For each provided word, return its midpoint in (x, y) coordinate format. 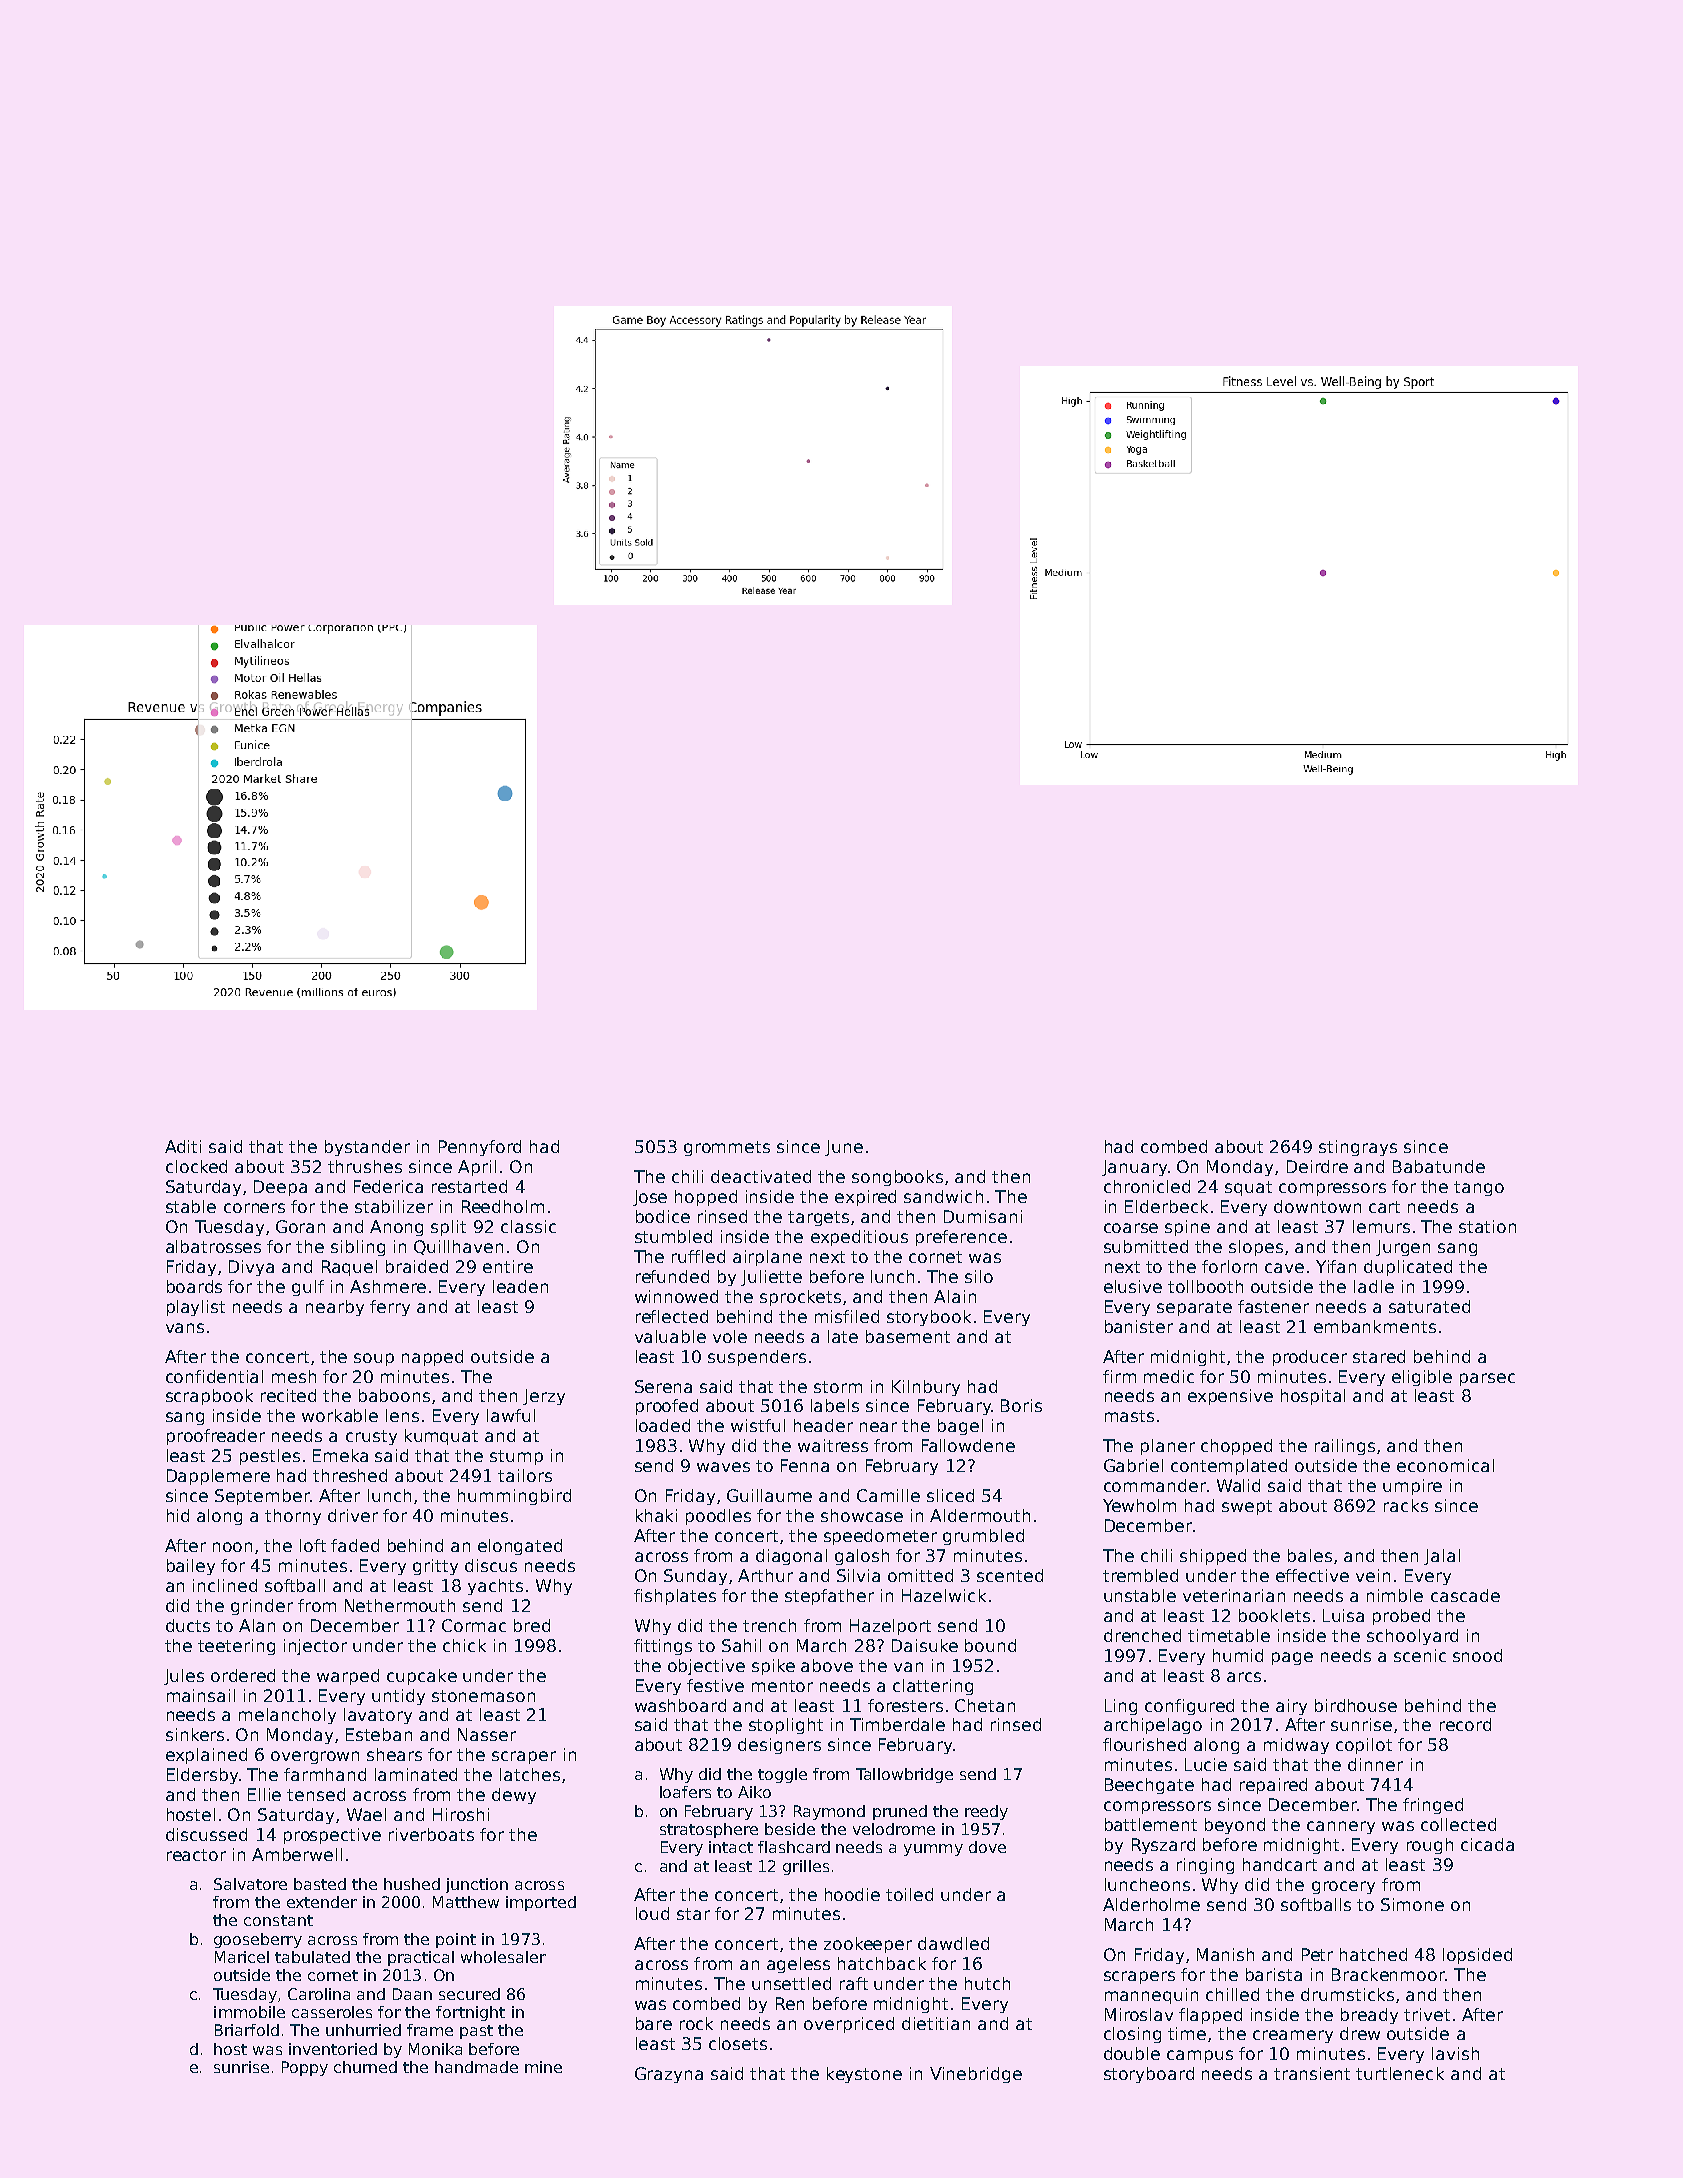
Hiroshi (461, 1814)
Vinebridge (976, 2075)
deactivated (761, 1176)
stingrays (1358, 1148)
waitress (833, 1445)
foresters (905, 1705)
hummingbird (514, 1497)
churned (365, 2067)
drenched (1142, 1635)
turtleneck (1400, 2073)
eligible (1422, 1378)
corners (254, 1208)
